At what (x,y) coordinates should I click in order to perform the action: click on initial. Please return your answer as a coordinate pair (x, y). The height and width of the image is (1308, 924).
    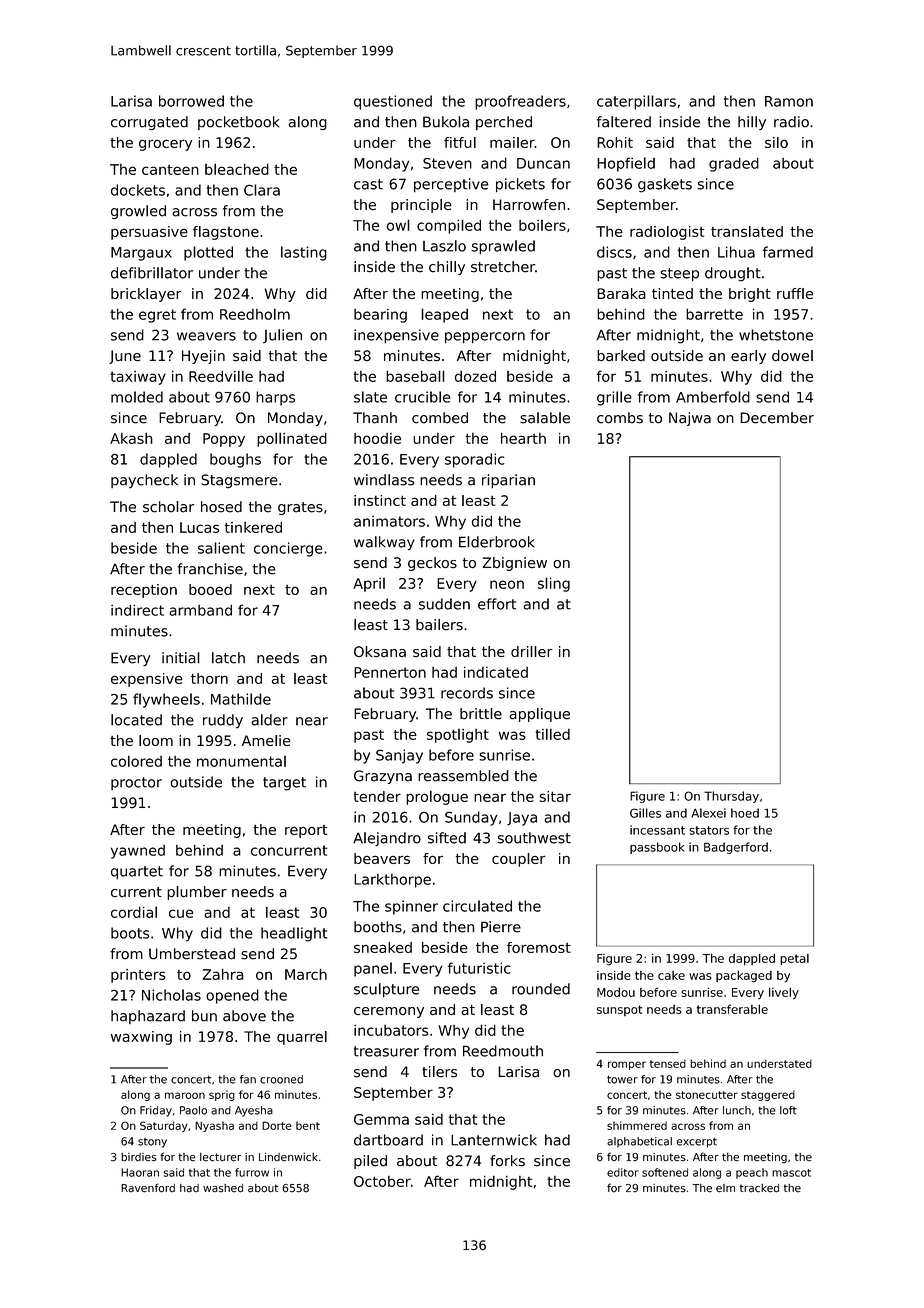
    Looking at the image, I should click on (181, 658).
